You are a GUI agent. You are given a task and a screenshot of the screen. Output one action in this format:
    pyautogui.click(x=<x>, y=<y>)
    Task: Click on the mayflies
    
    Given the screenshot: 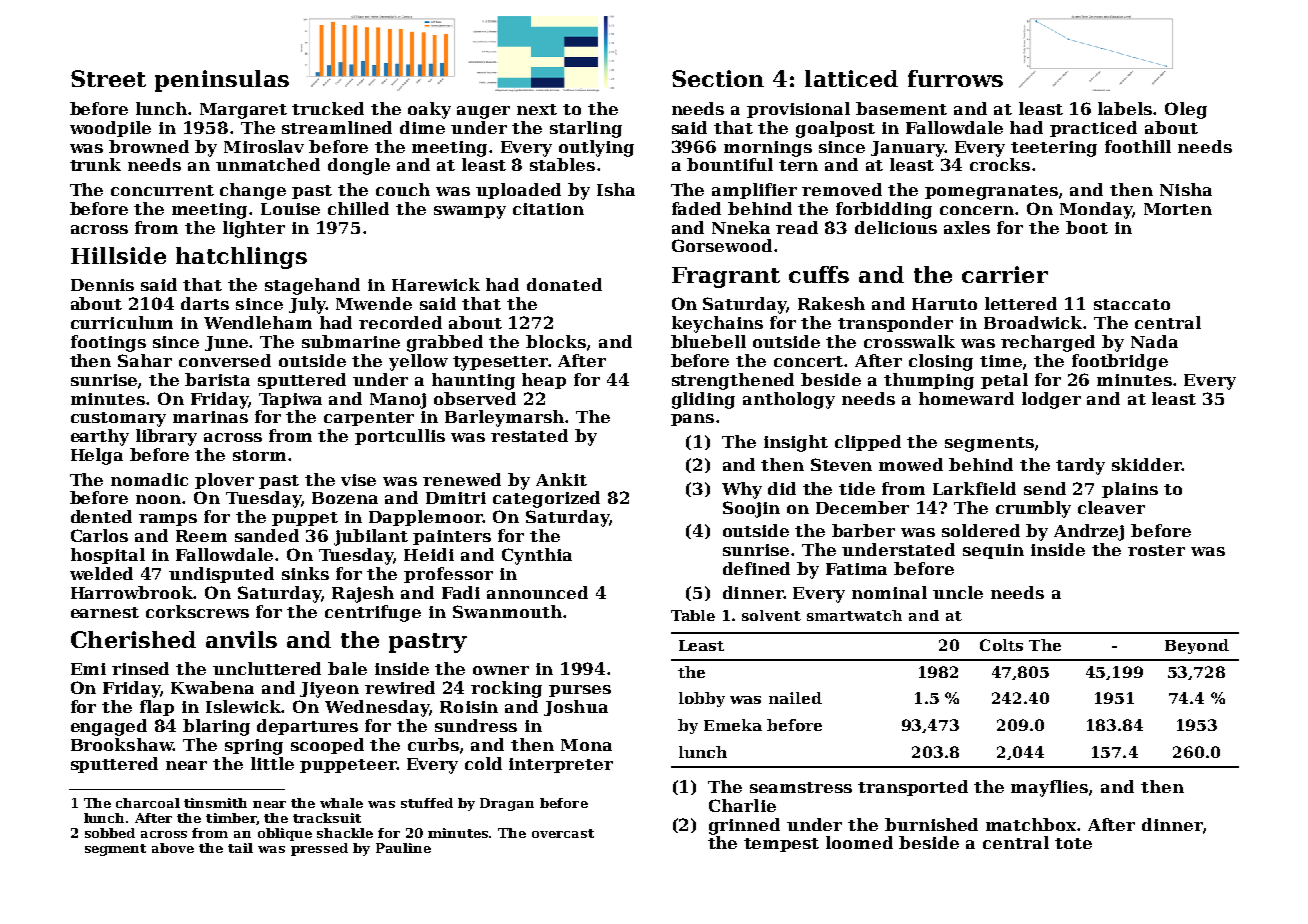 What is the action you would take?
    pyautogui.click(x=1049, y=788)
